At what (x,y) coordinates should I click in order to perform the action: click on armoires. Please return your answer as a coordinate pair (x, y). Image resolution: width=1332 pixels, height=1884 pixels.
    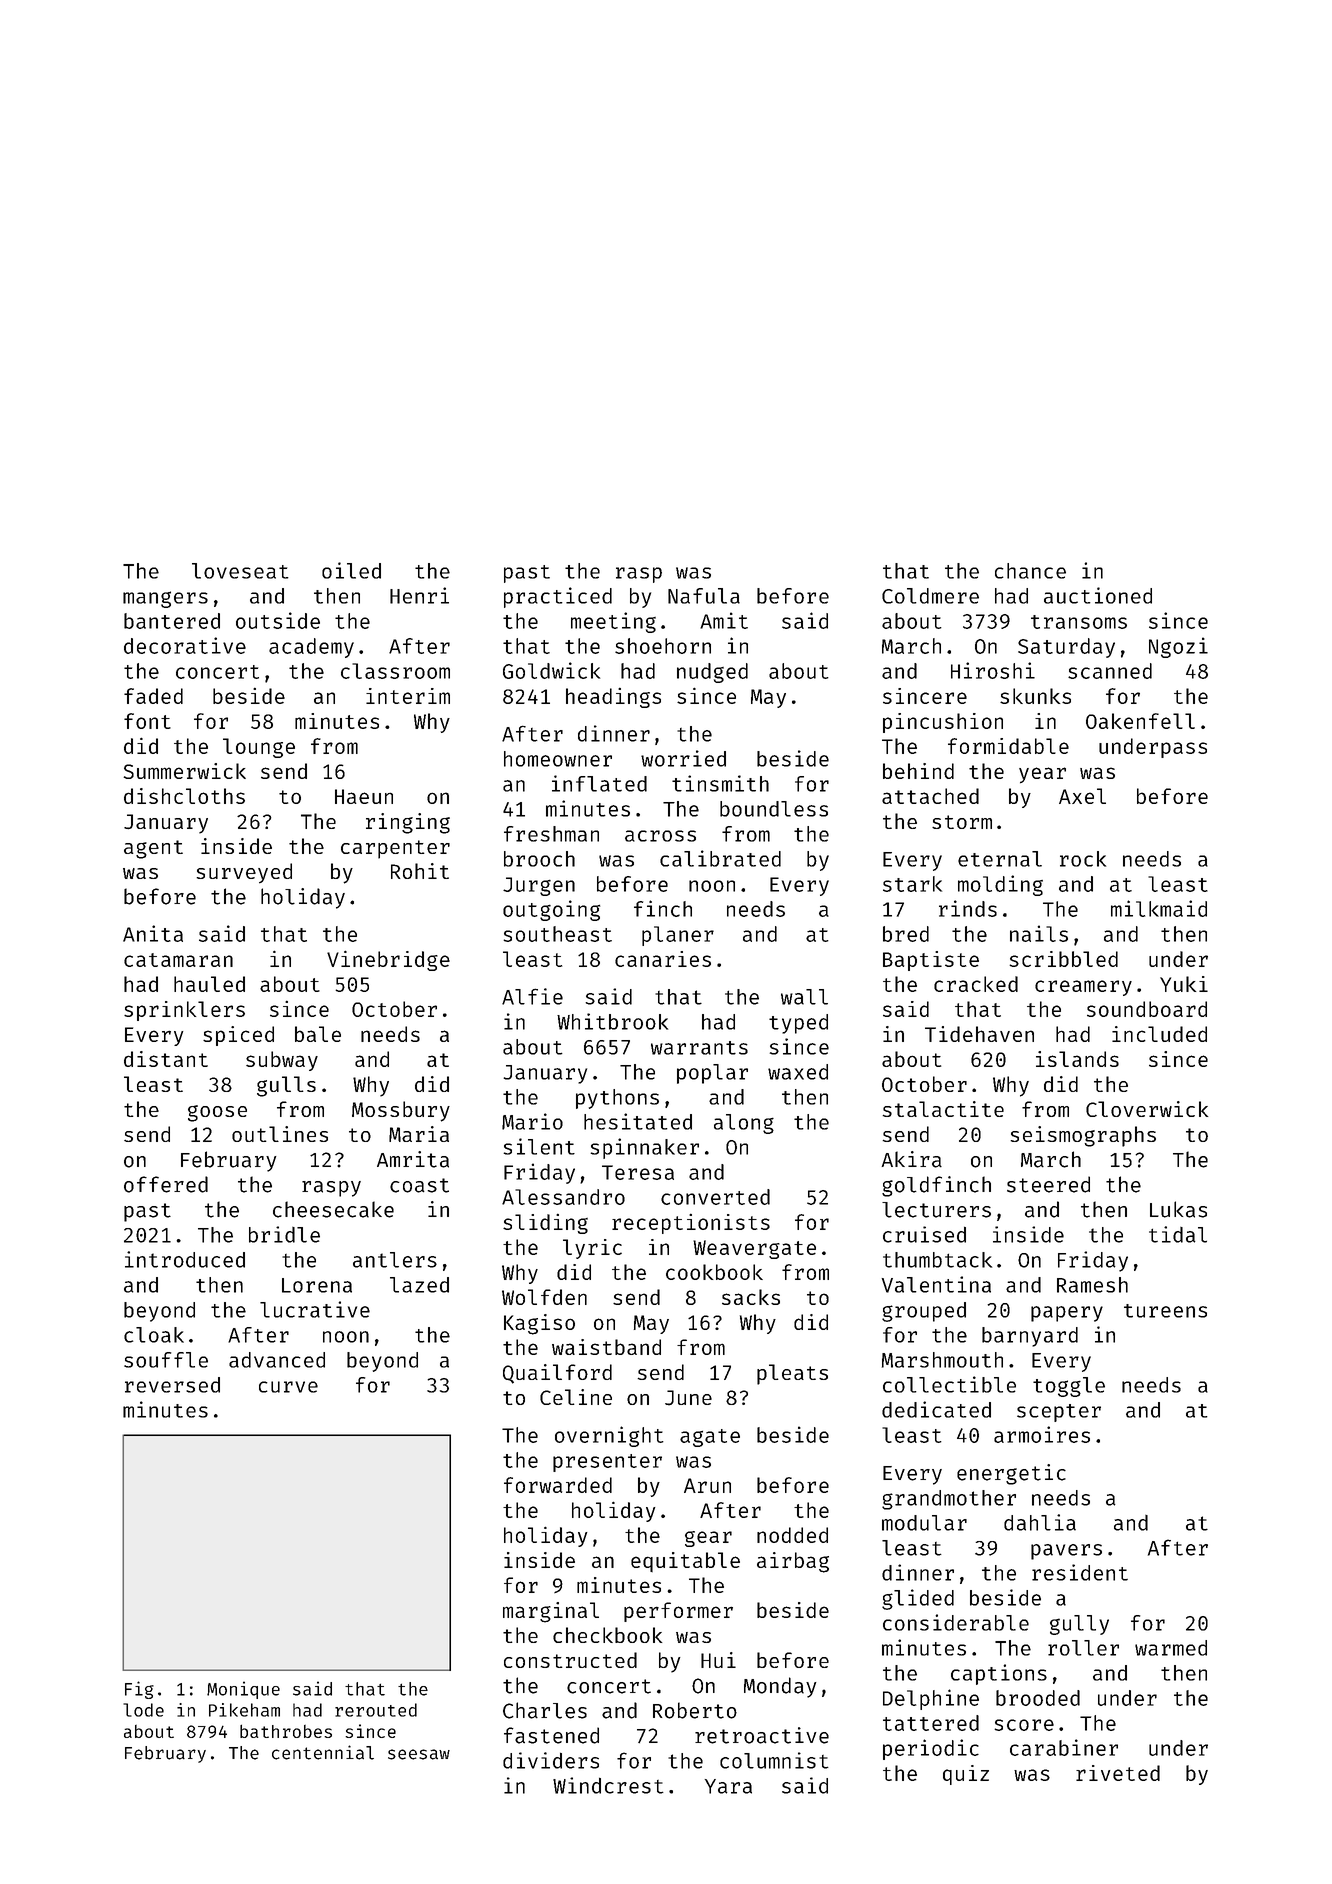
    Looking at the image, I should click on (1042, 1434).
